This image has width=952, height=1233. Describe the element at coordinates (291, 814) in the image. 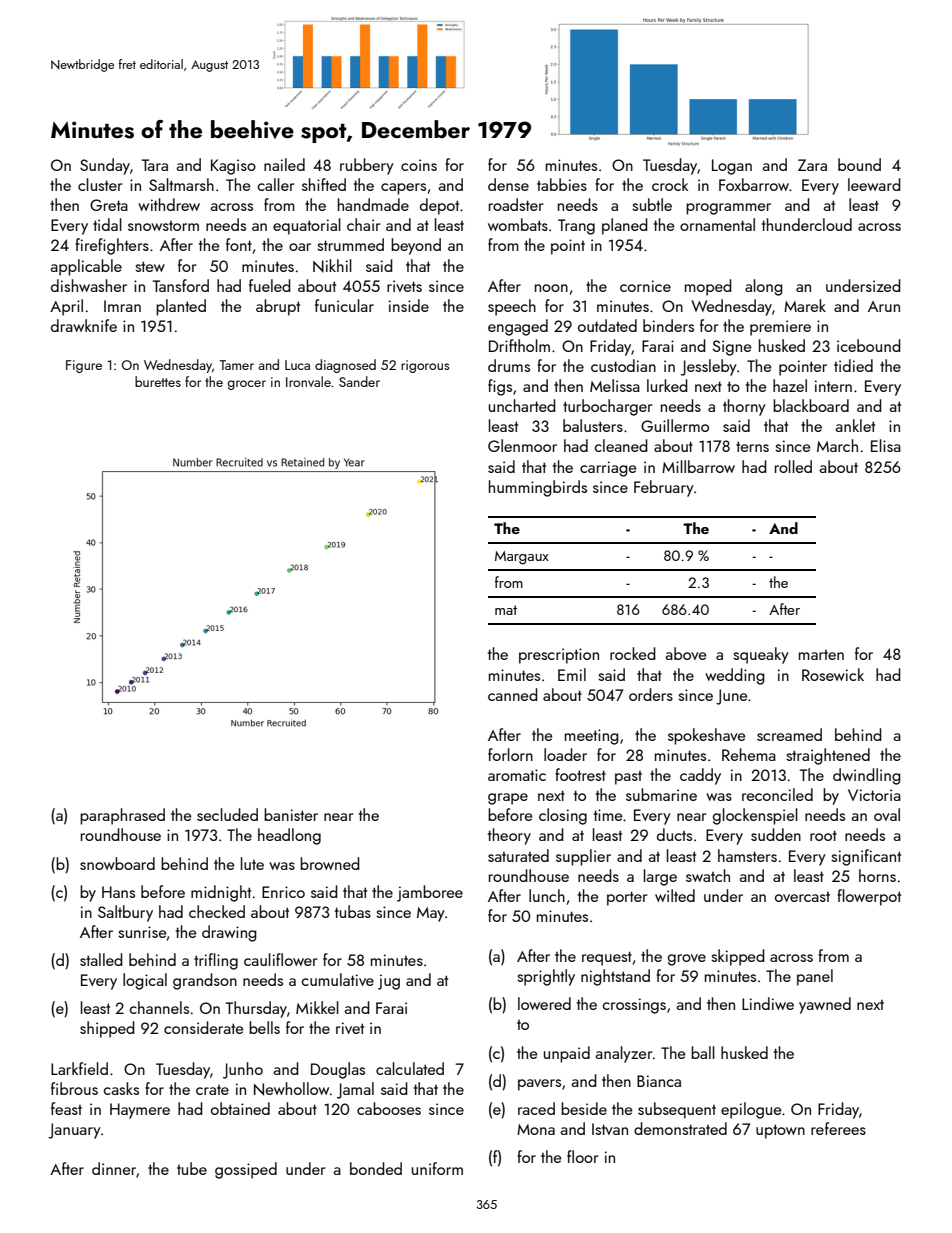

I see `banister` at that location.
